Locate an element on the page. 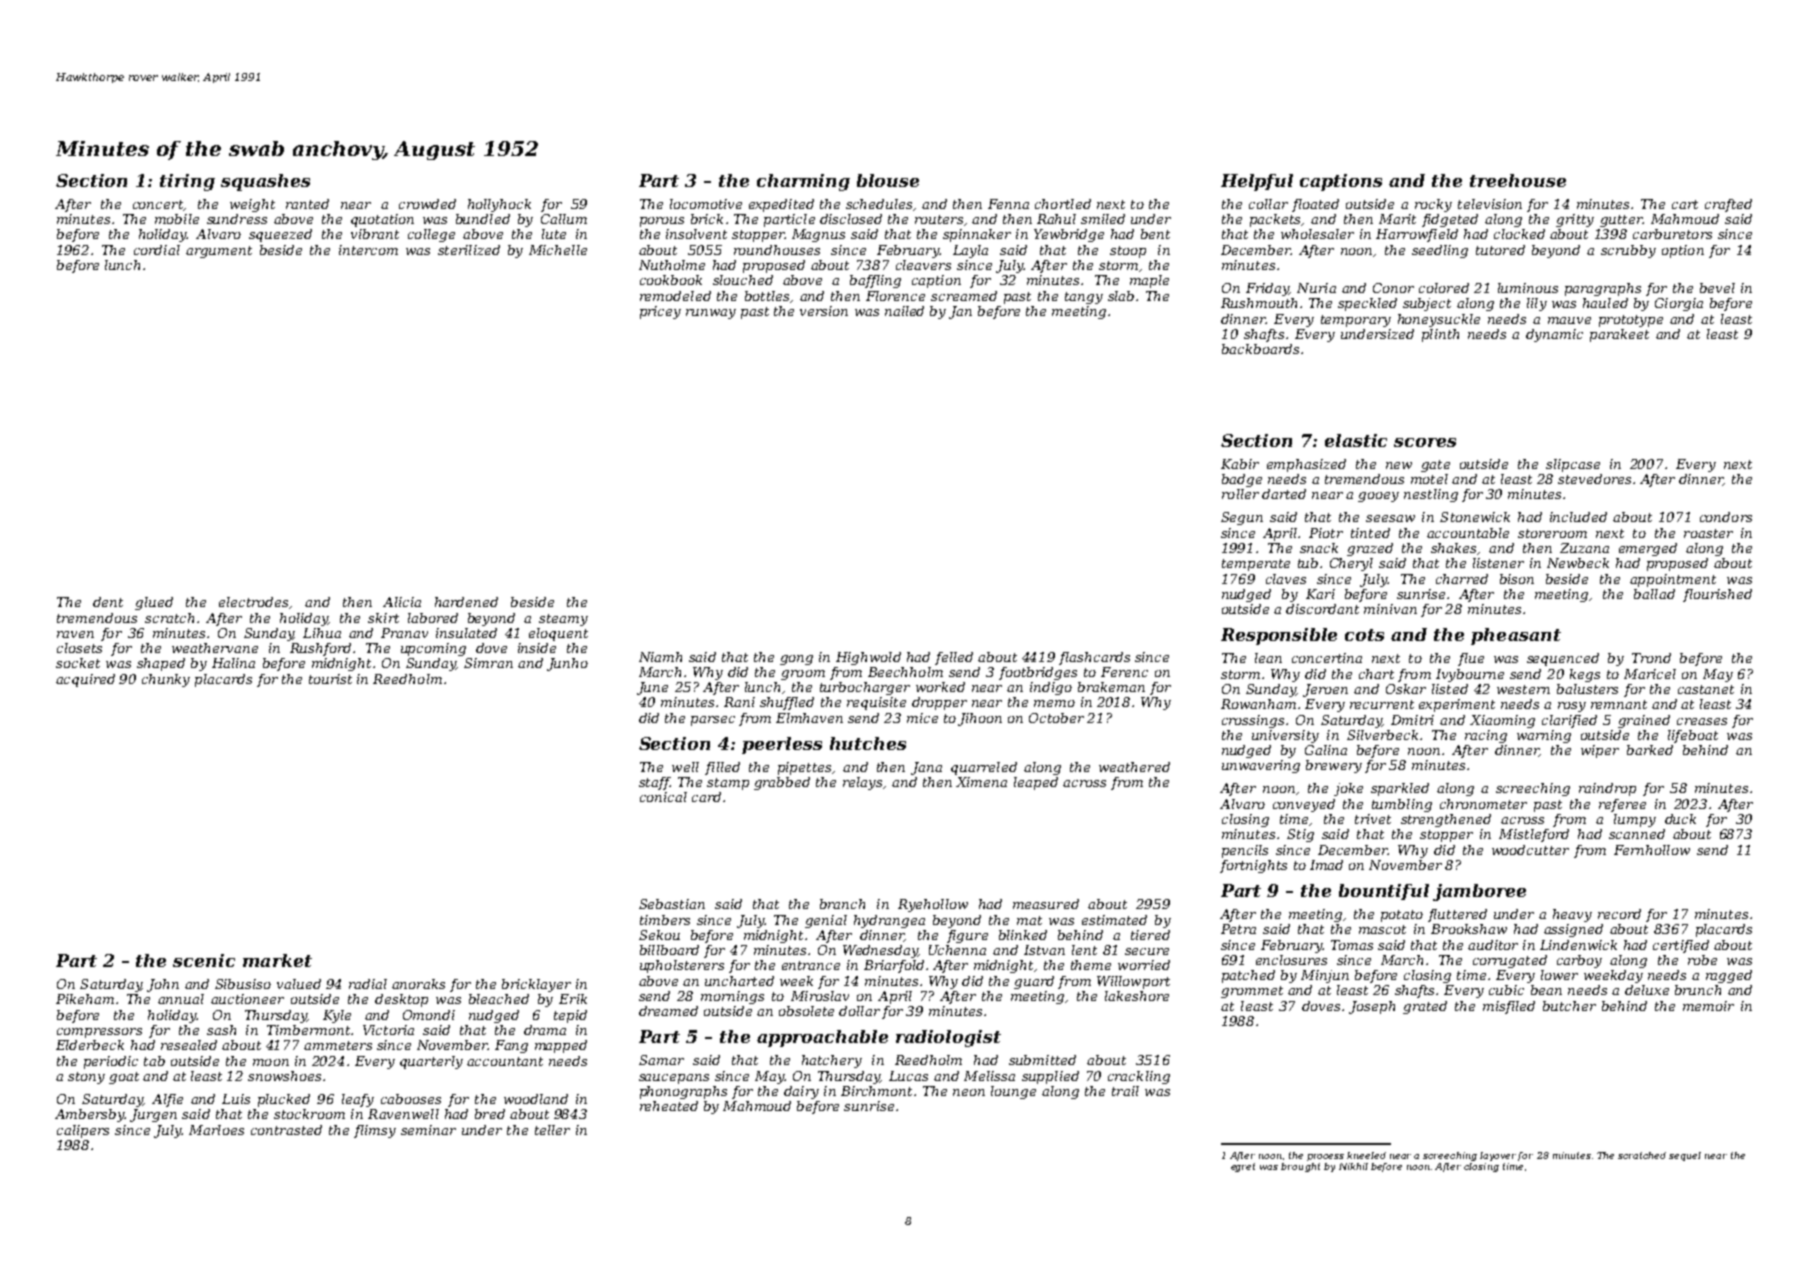  Simran is located at coordinates (488, 663).
